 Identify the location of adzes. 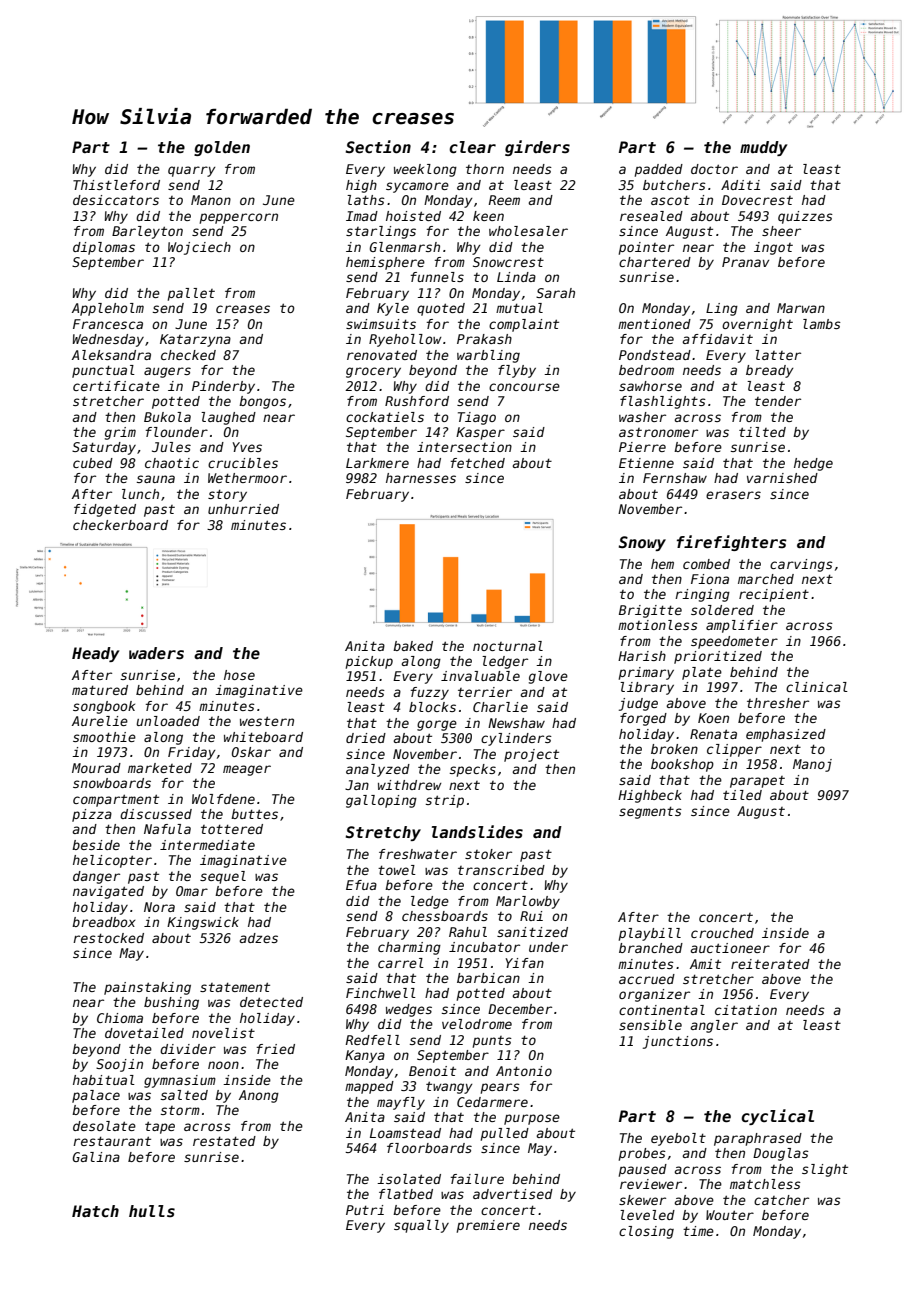
(258, 938).
